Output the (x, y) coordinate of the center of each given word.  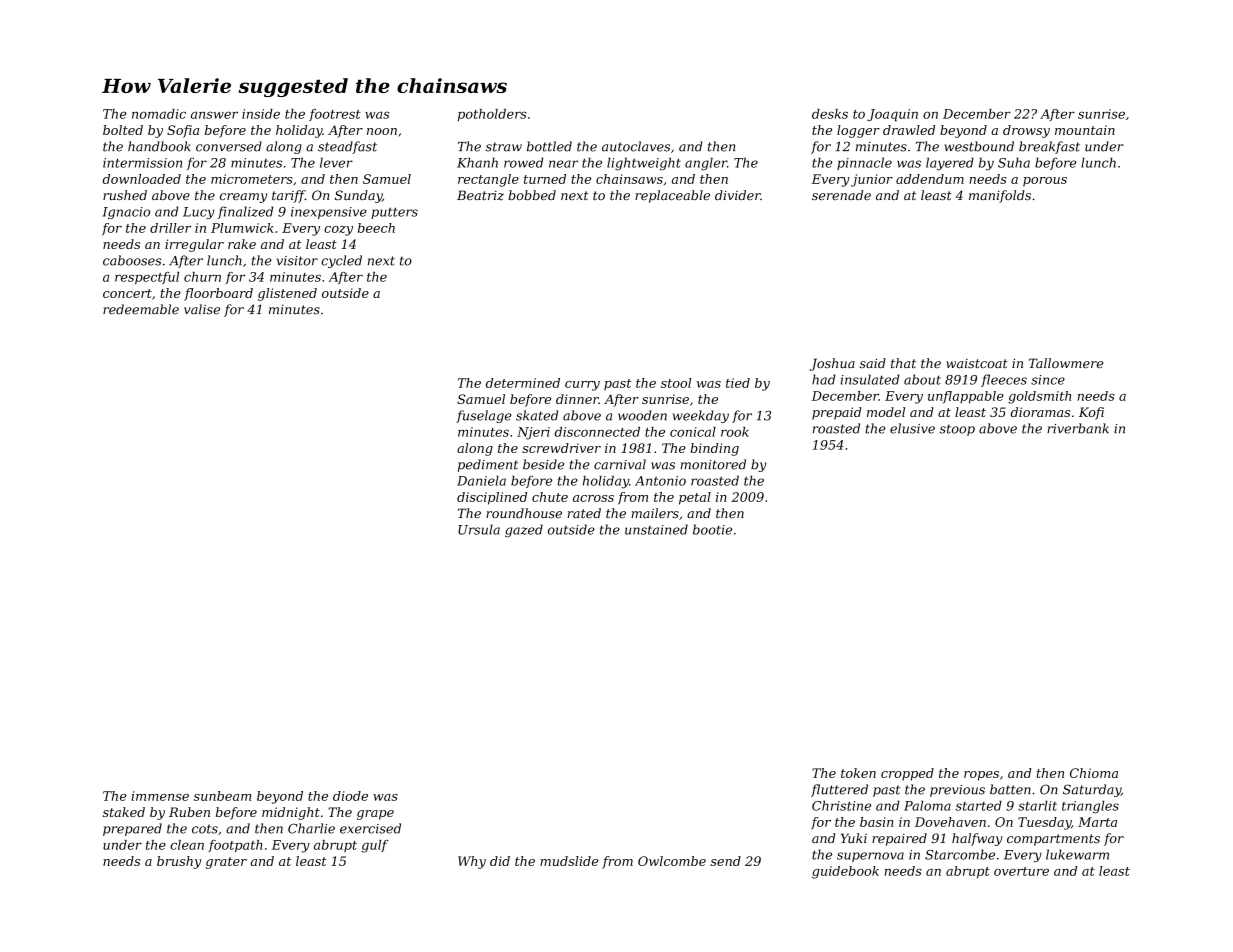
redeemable (141, 309)
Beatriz (480, 195)
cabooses (132, 260)
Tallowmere (1066, 363)
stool (676, 383)
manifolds (1000, 196)
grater (226, 863)
